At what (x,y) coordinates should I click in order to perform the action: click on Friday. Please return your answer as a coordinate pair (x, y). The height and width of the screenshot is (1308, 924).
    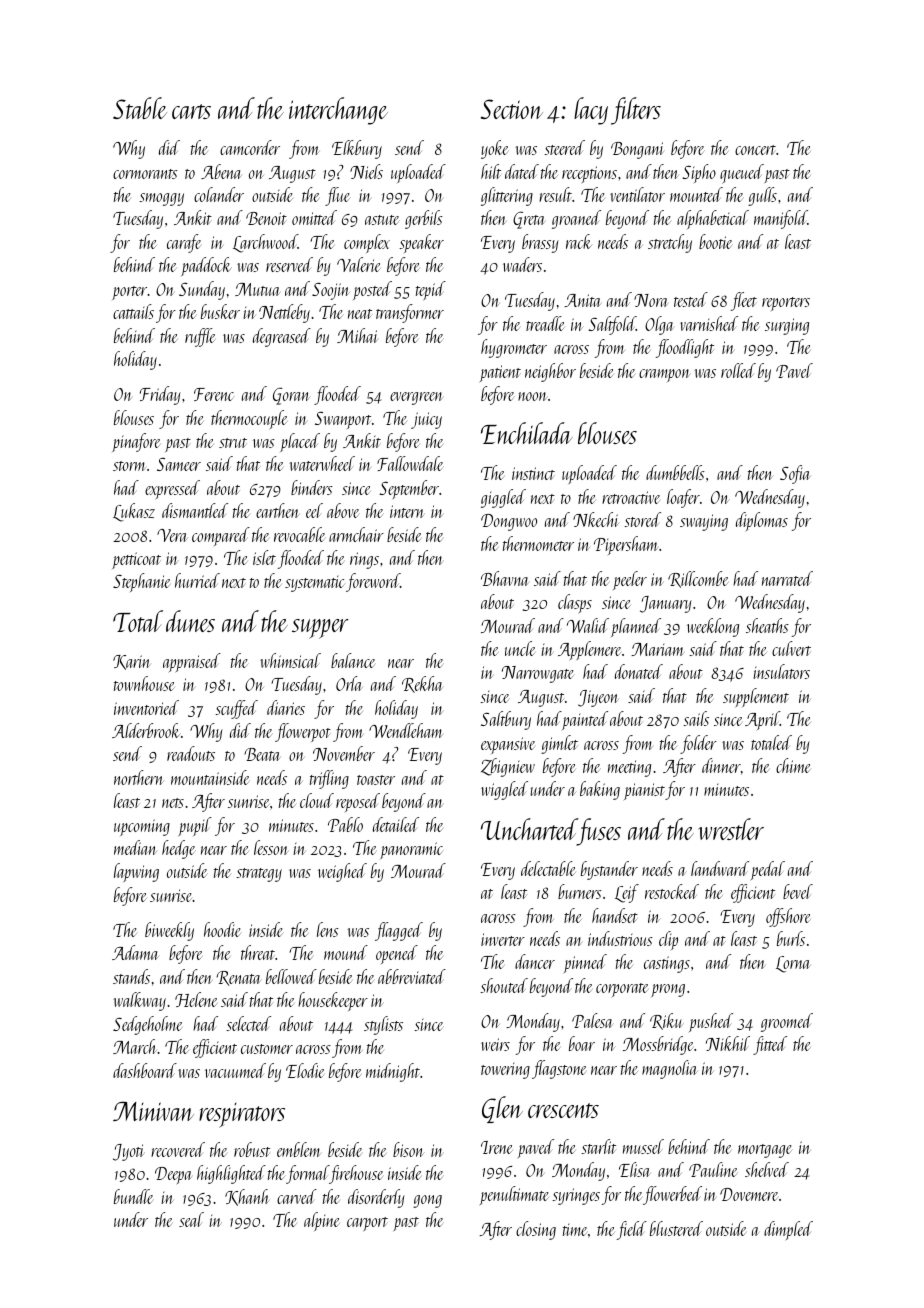
    Looking at the image, I should click on (160, 395).
